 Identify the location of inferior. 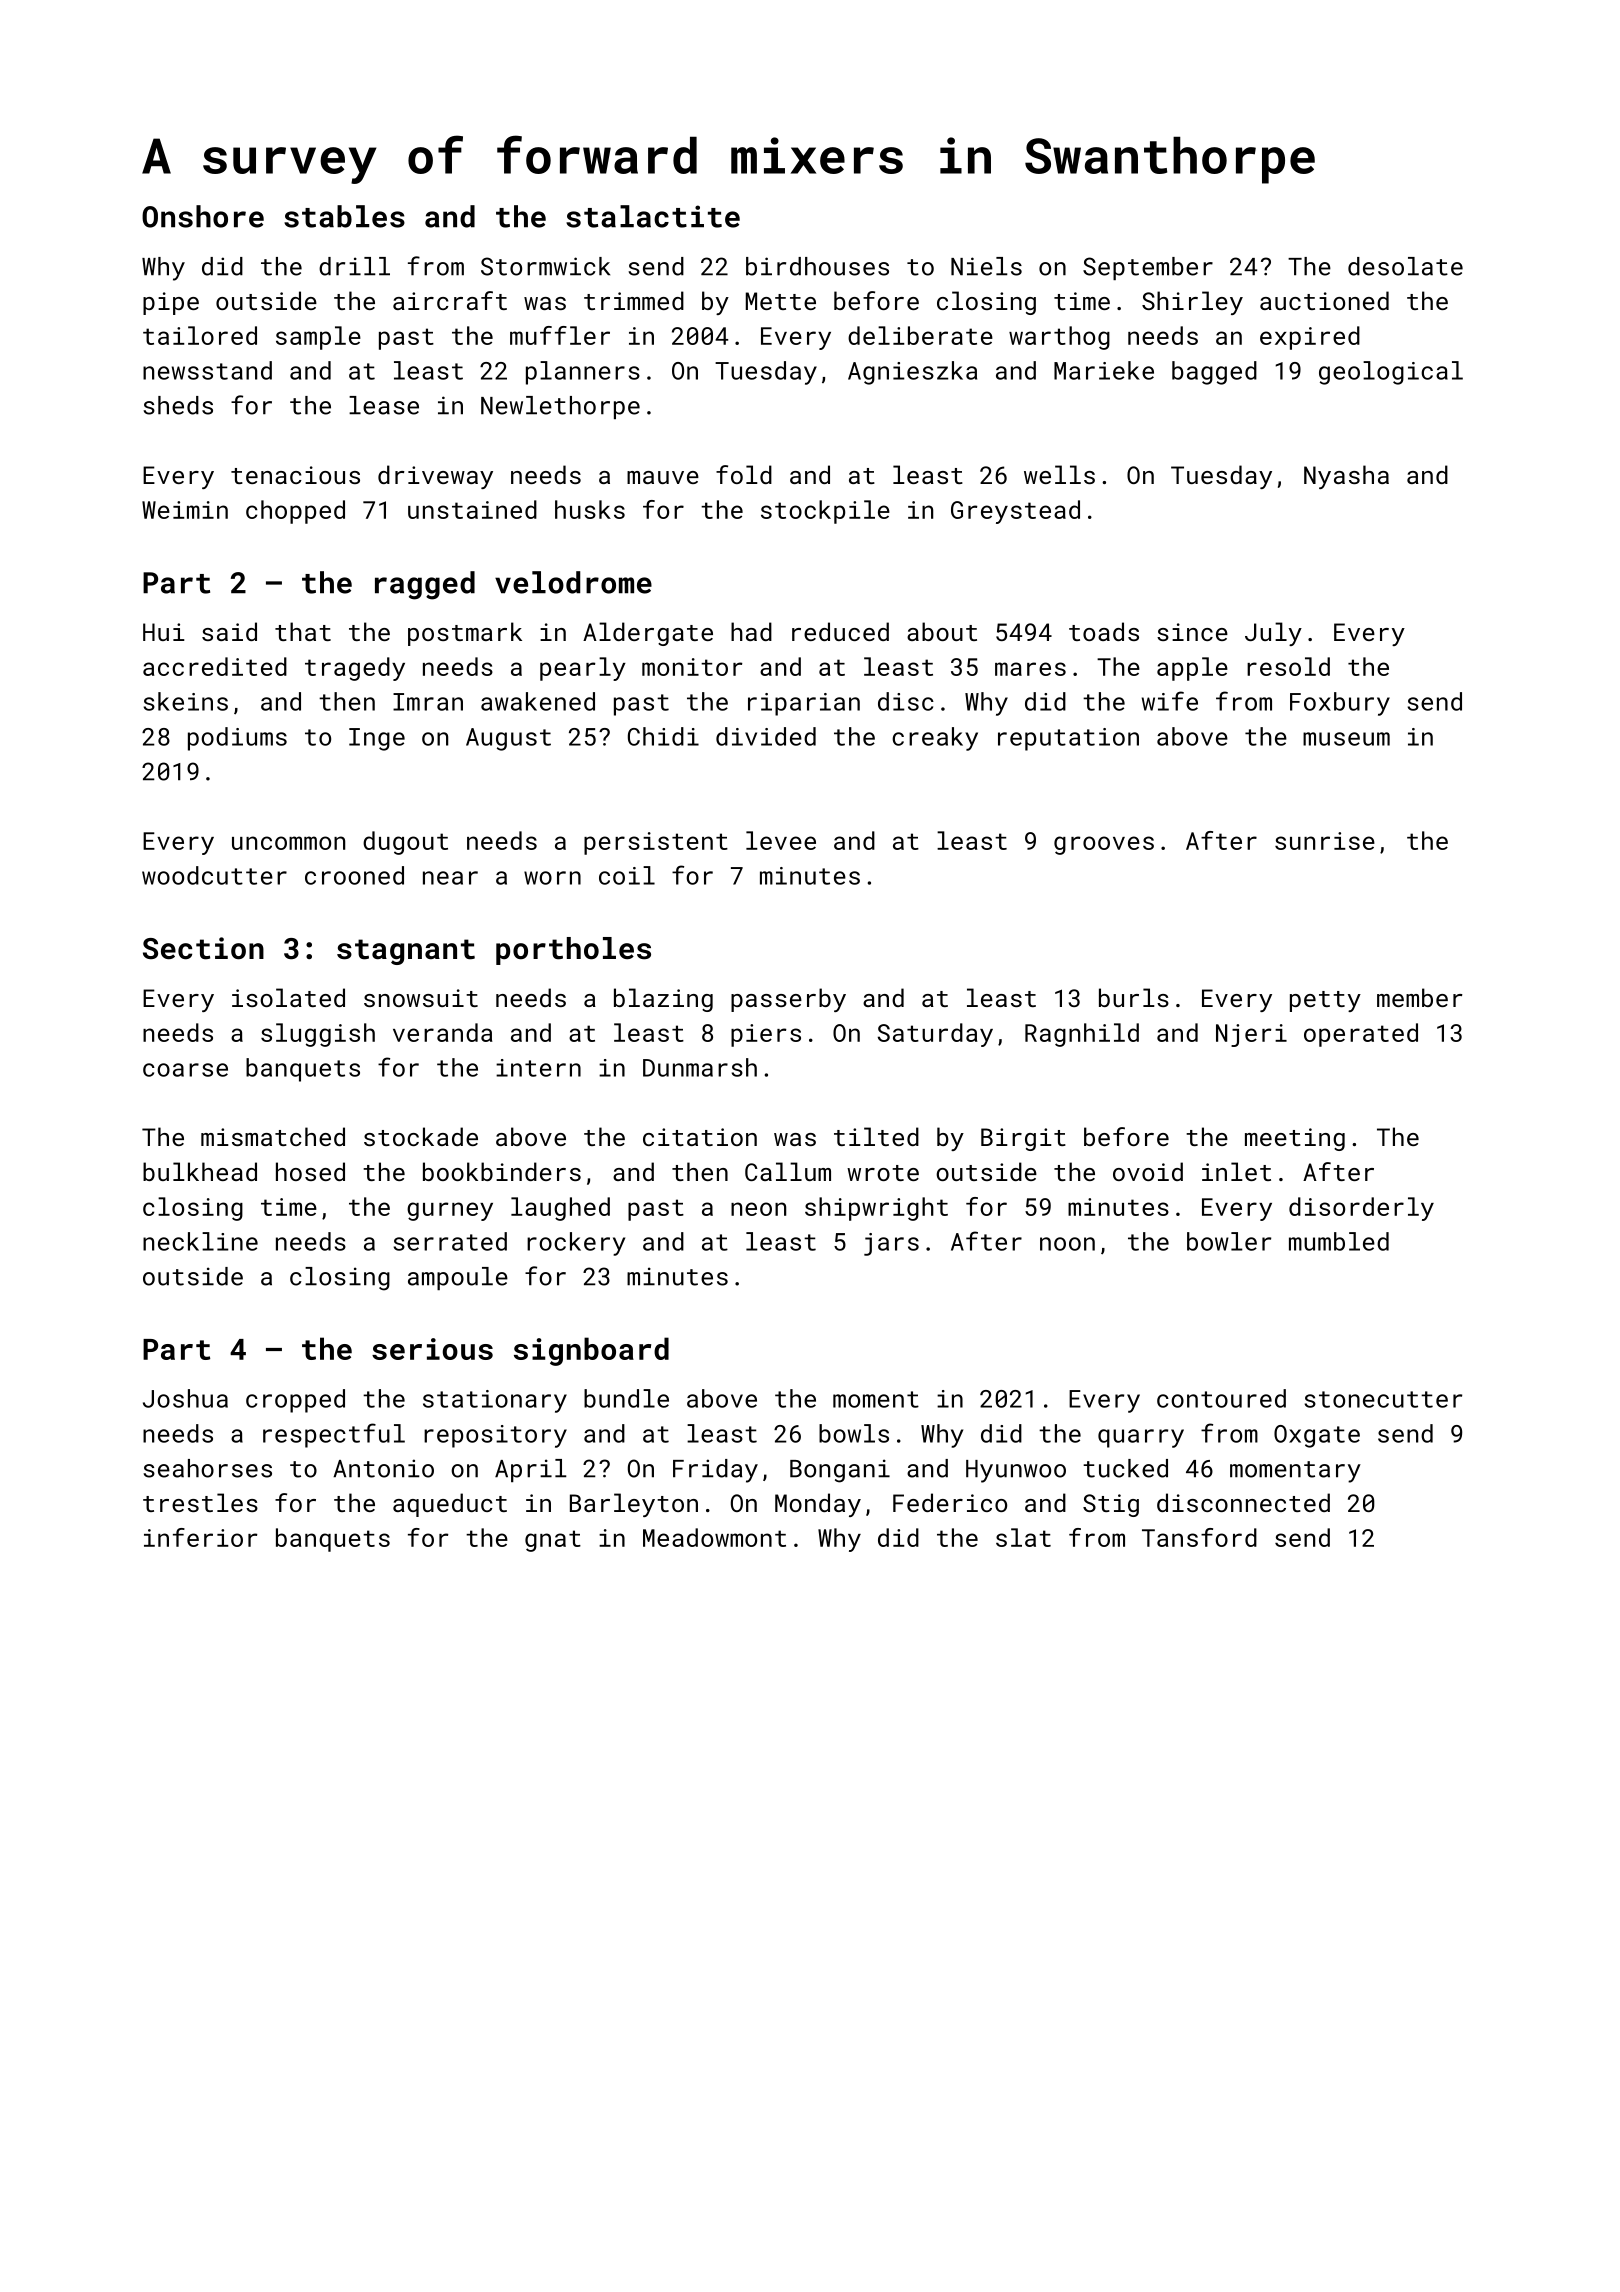
(201, 1537).
